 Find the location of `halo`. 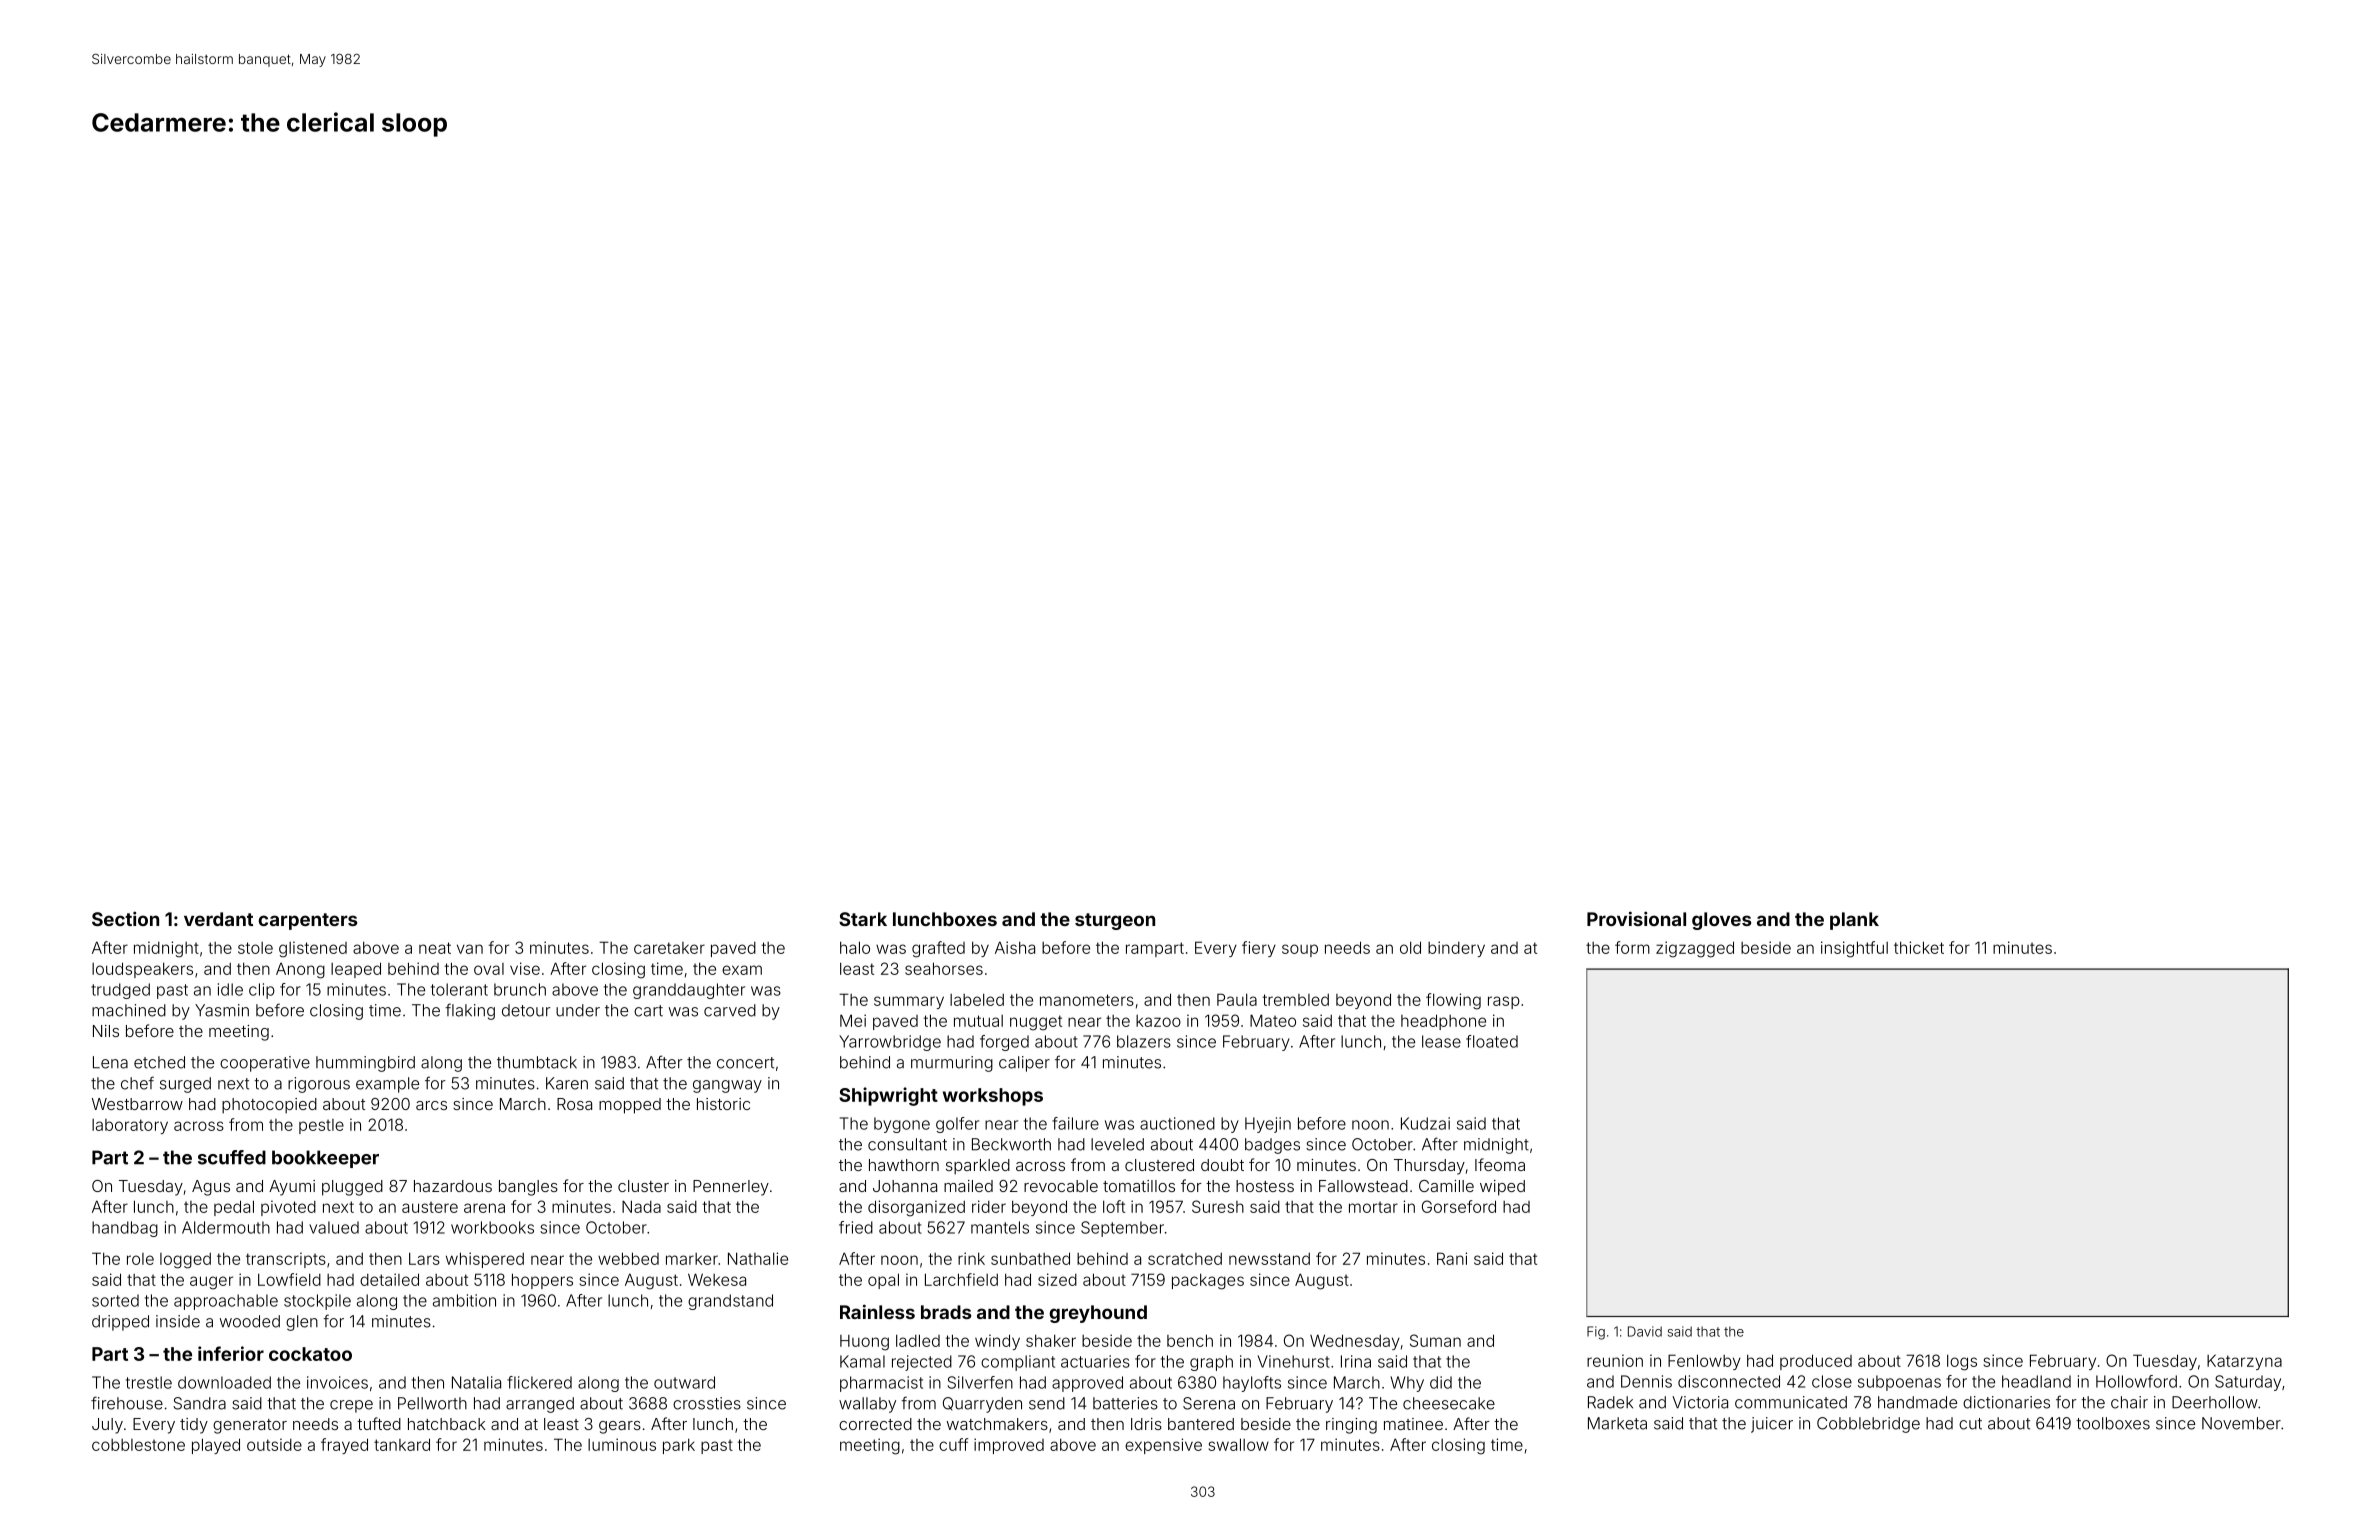

halo is located at coordinates (855, 947).
